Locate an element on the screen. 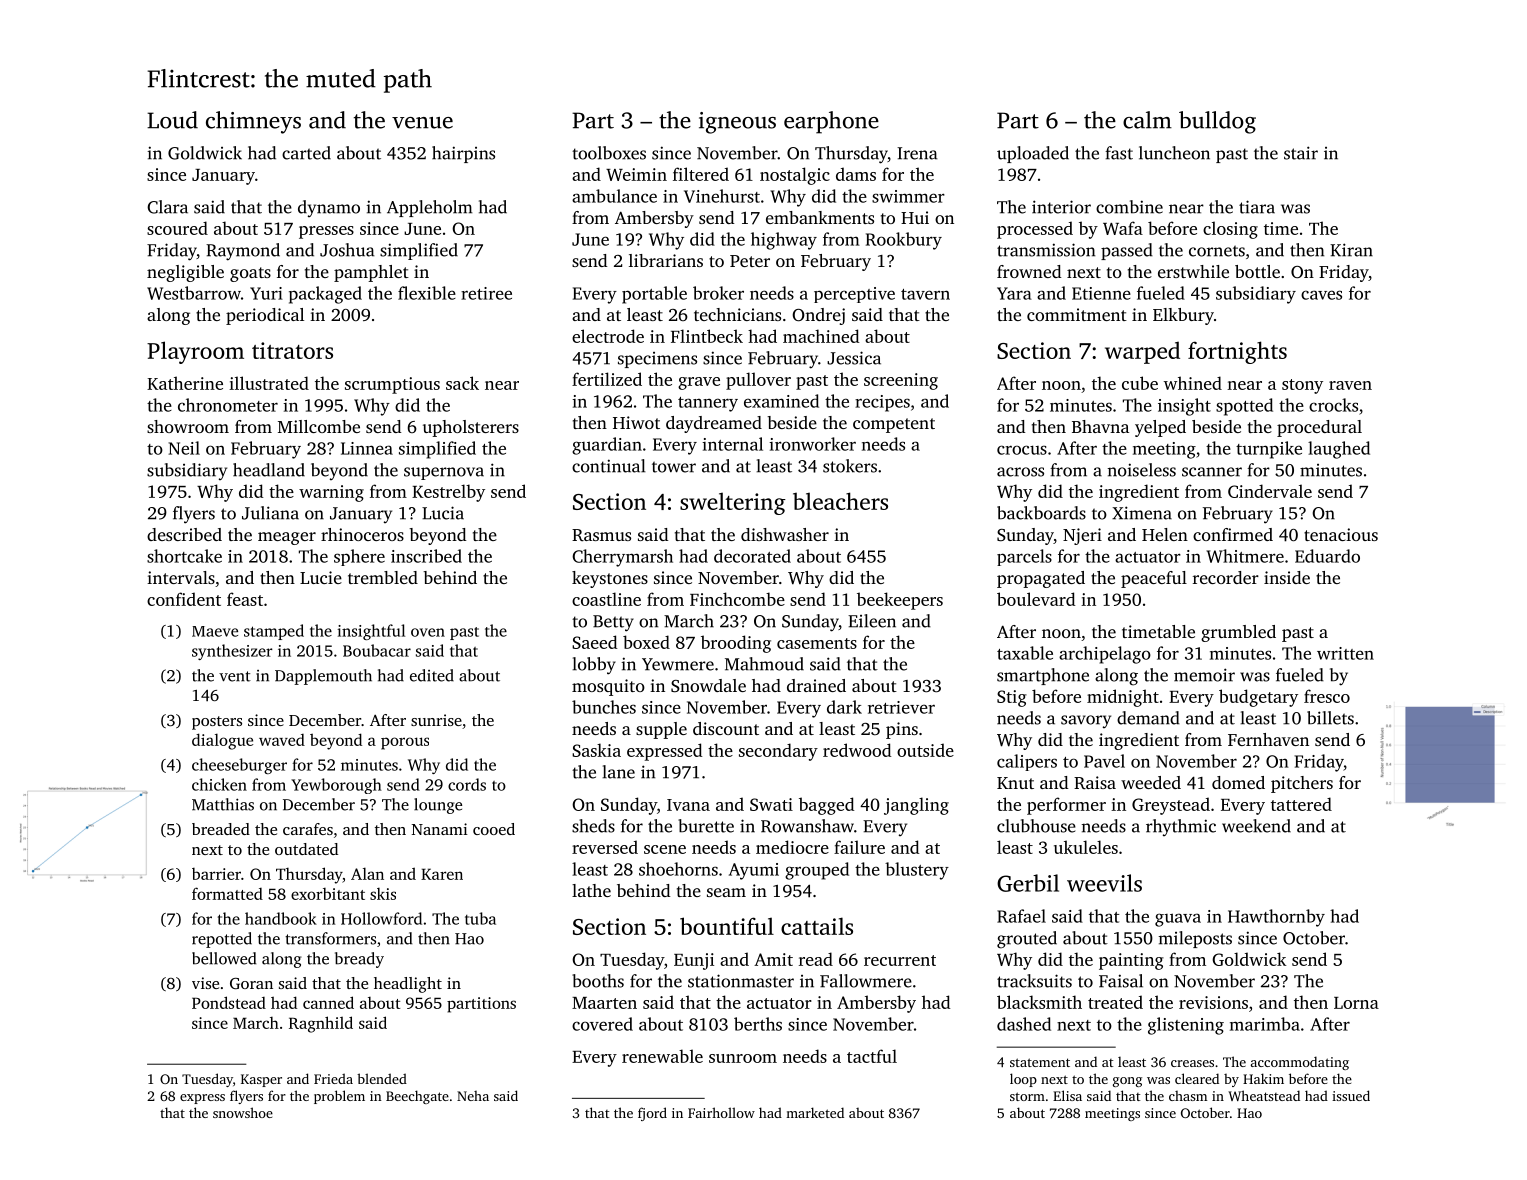 This screenshot has height=1180, width=1527. weevils is located at coordinates (1104, 883).
